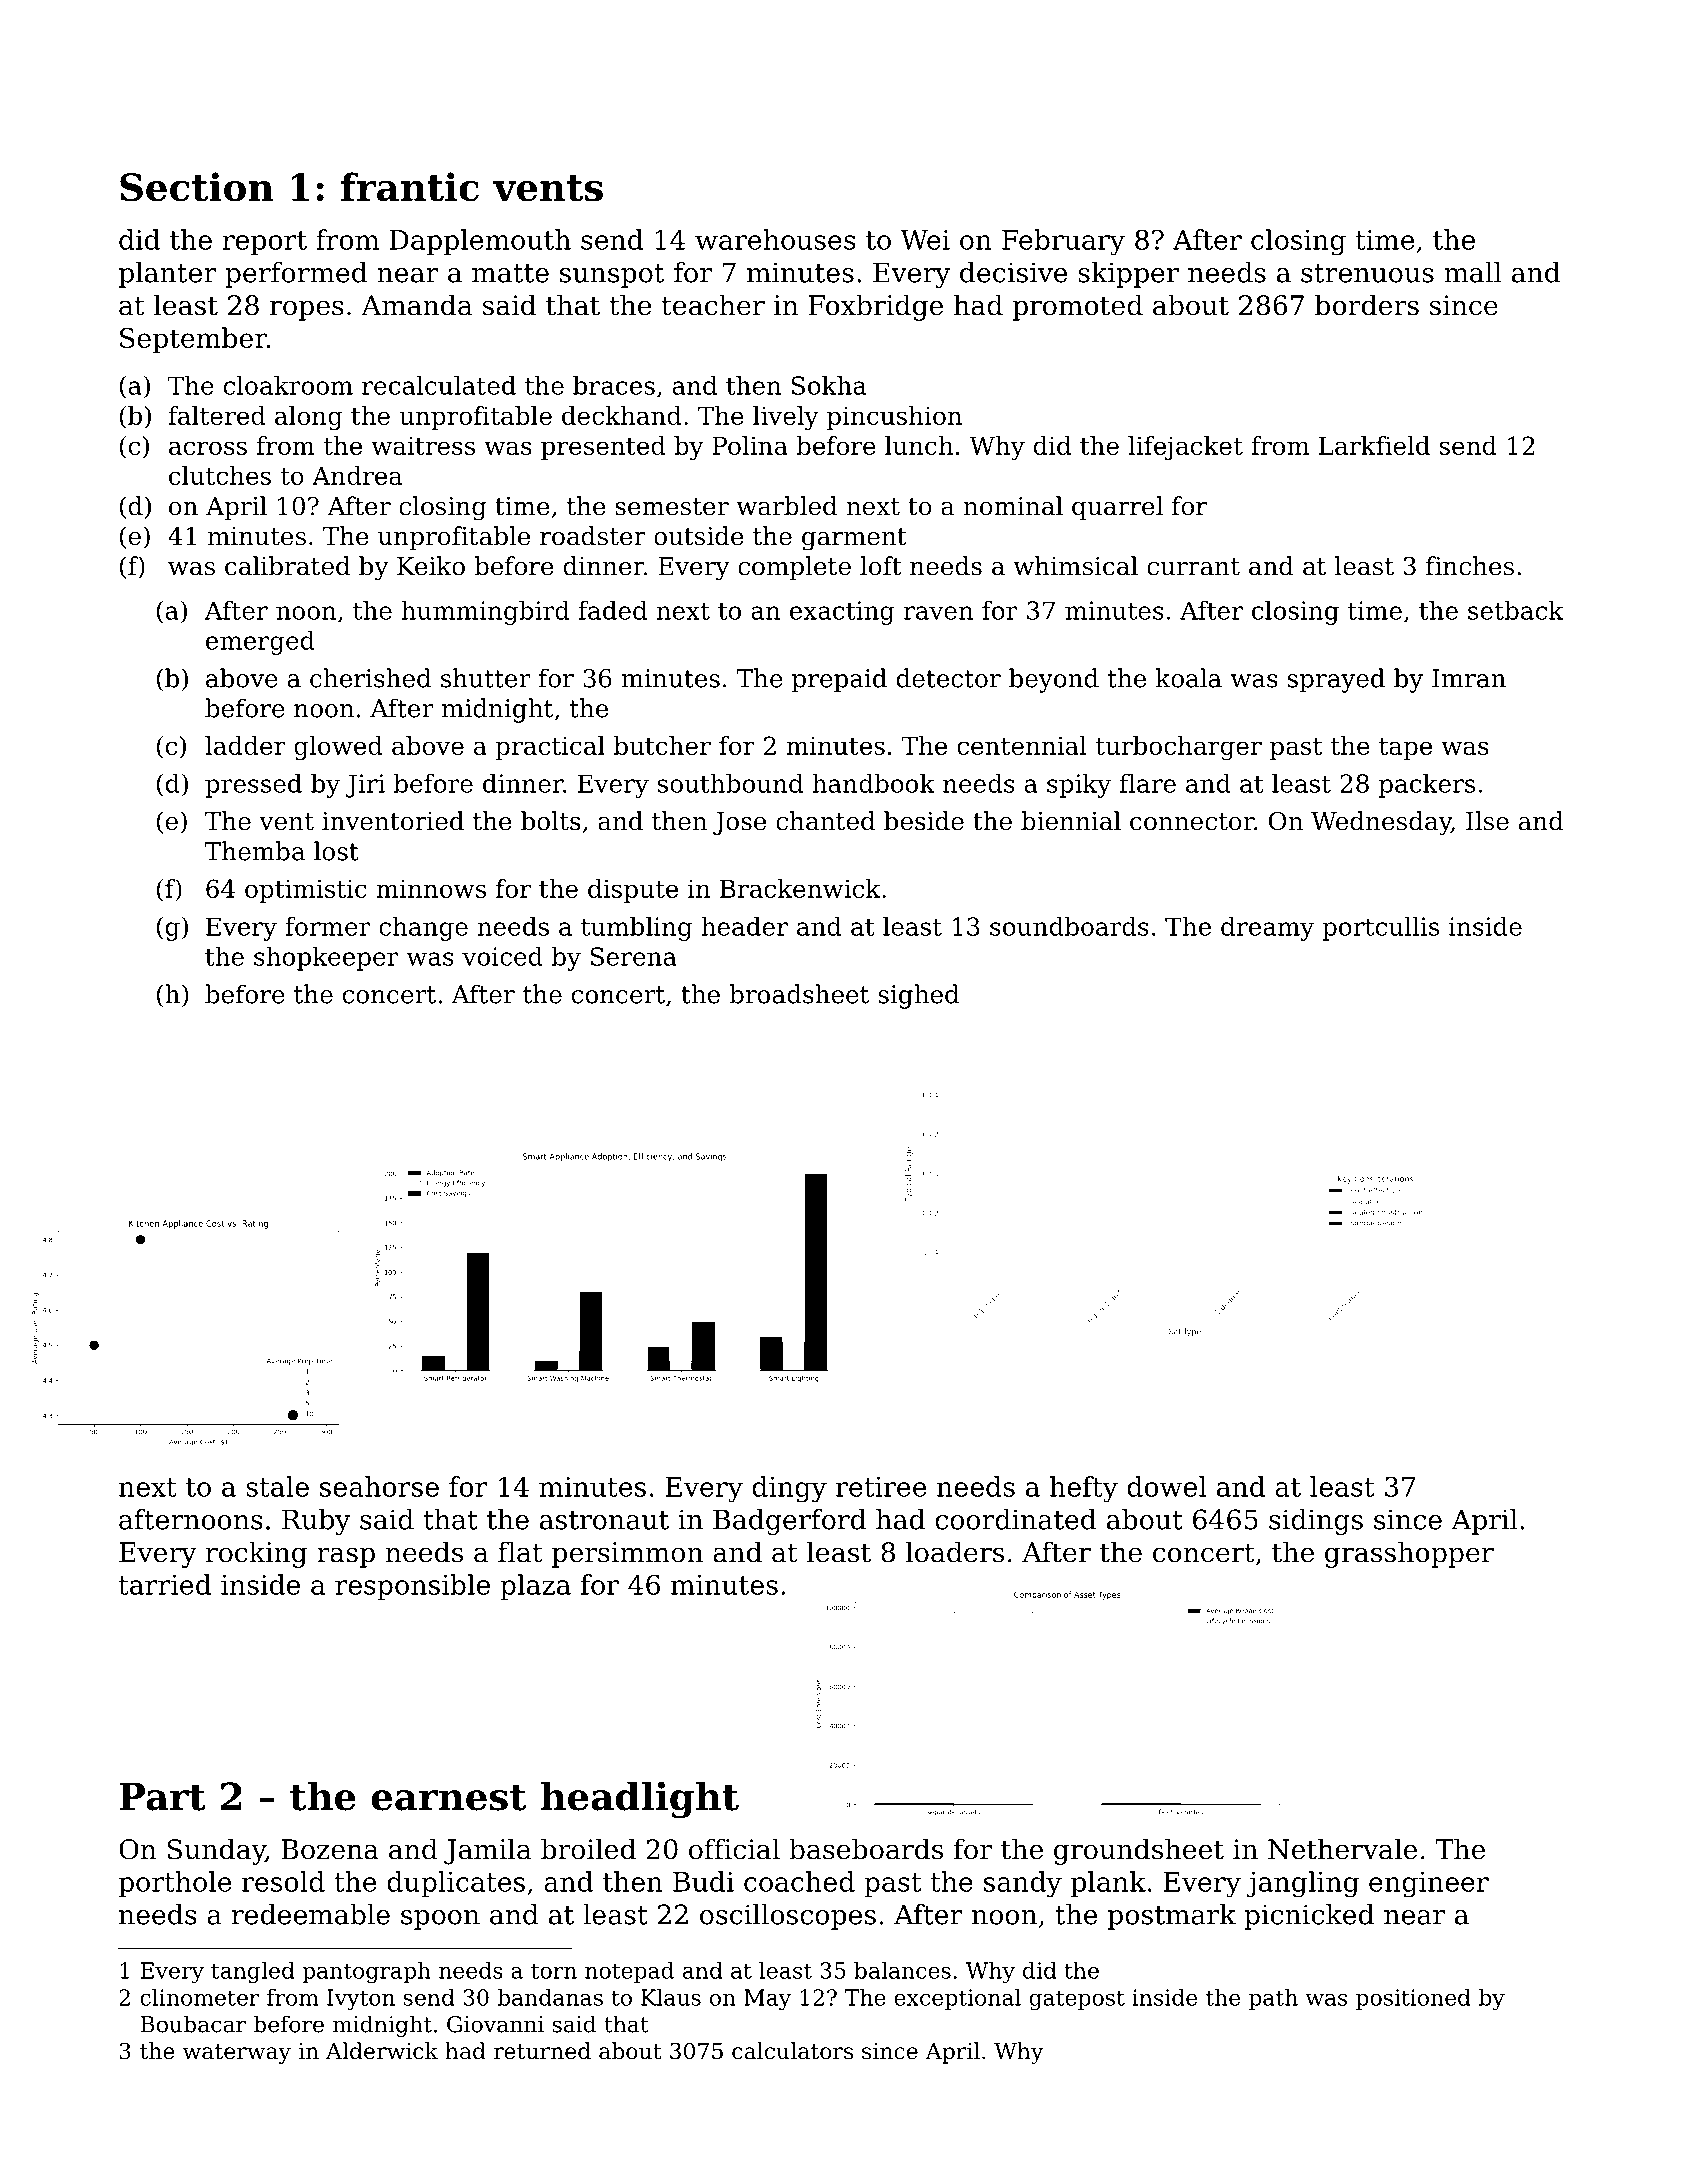 This image has width=1683, height=2178. What do you see at coordinates (1128, 275) in the image?
I see `skipper` at bounding box center [1128, 275].
